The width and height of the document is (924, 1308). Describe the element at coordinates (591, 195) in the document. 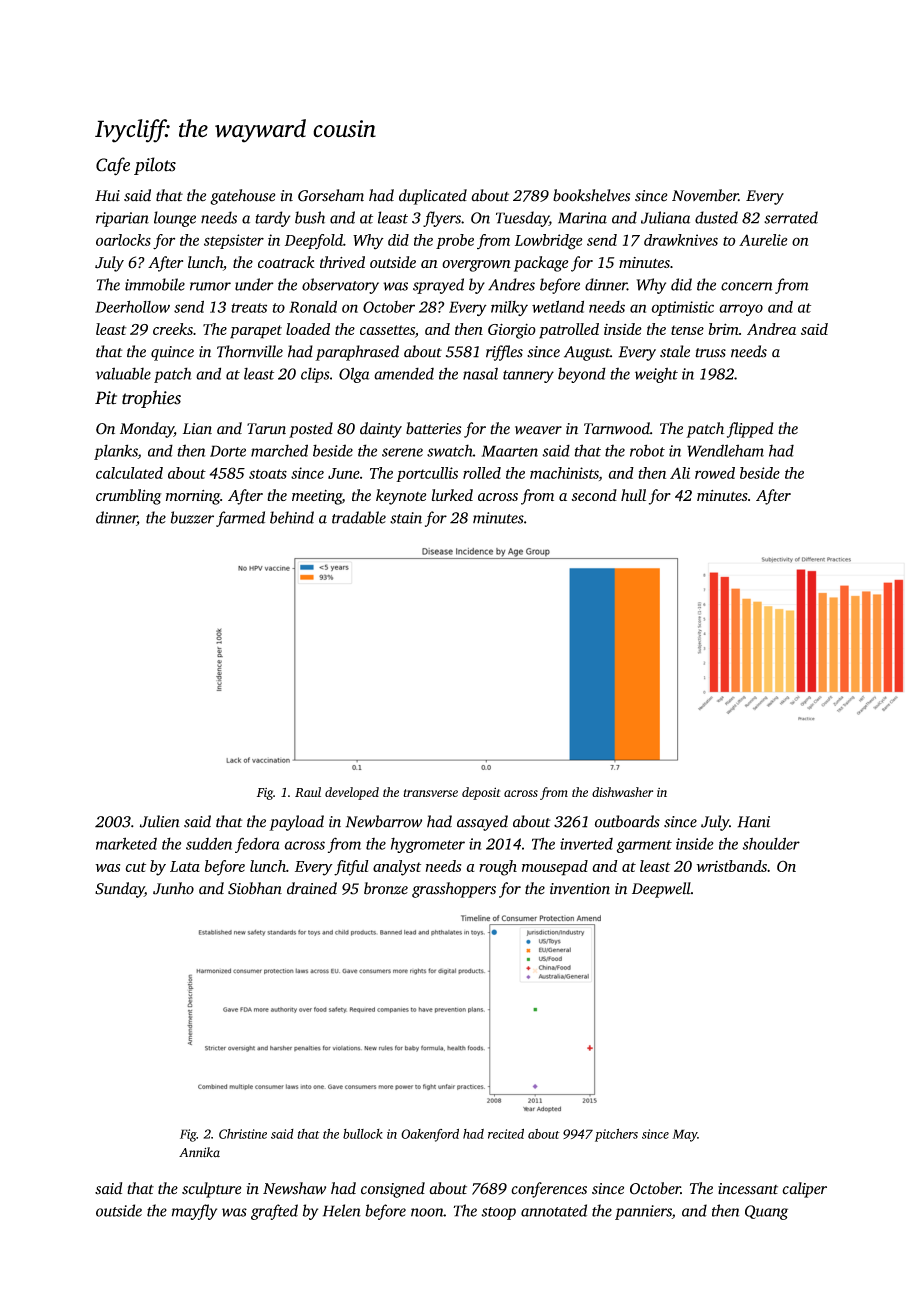

I see `bookshelves` at that location.
